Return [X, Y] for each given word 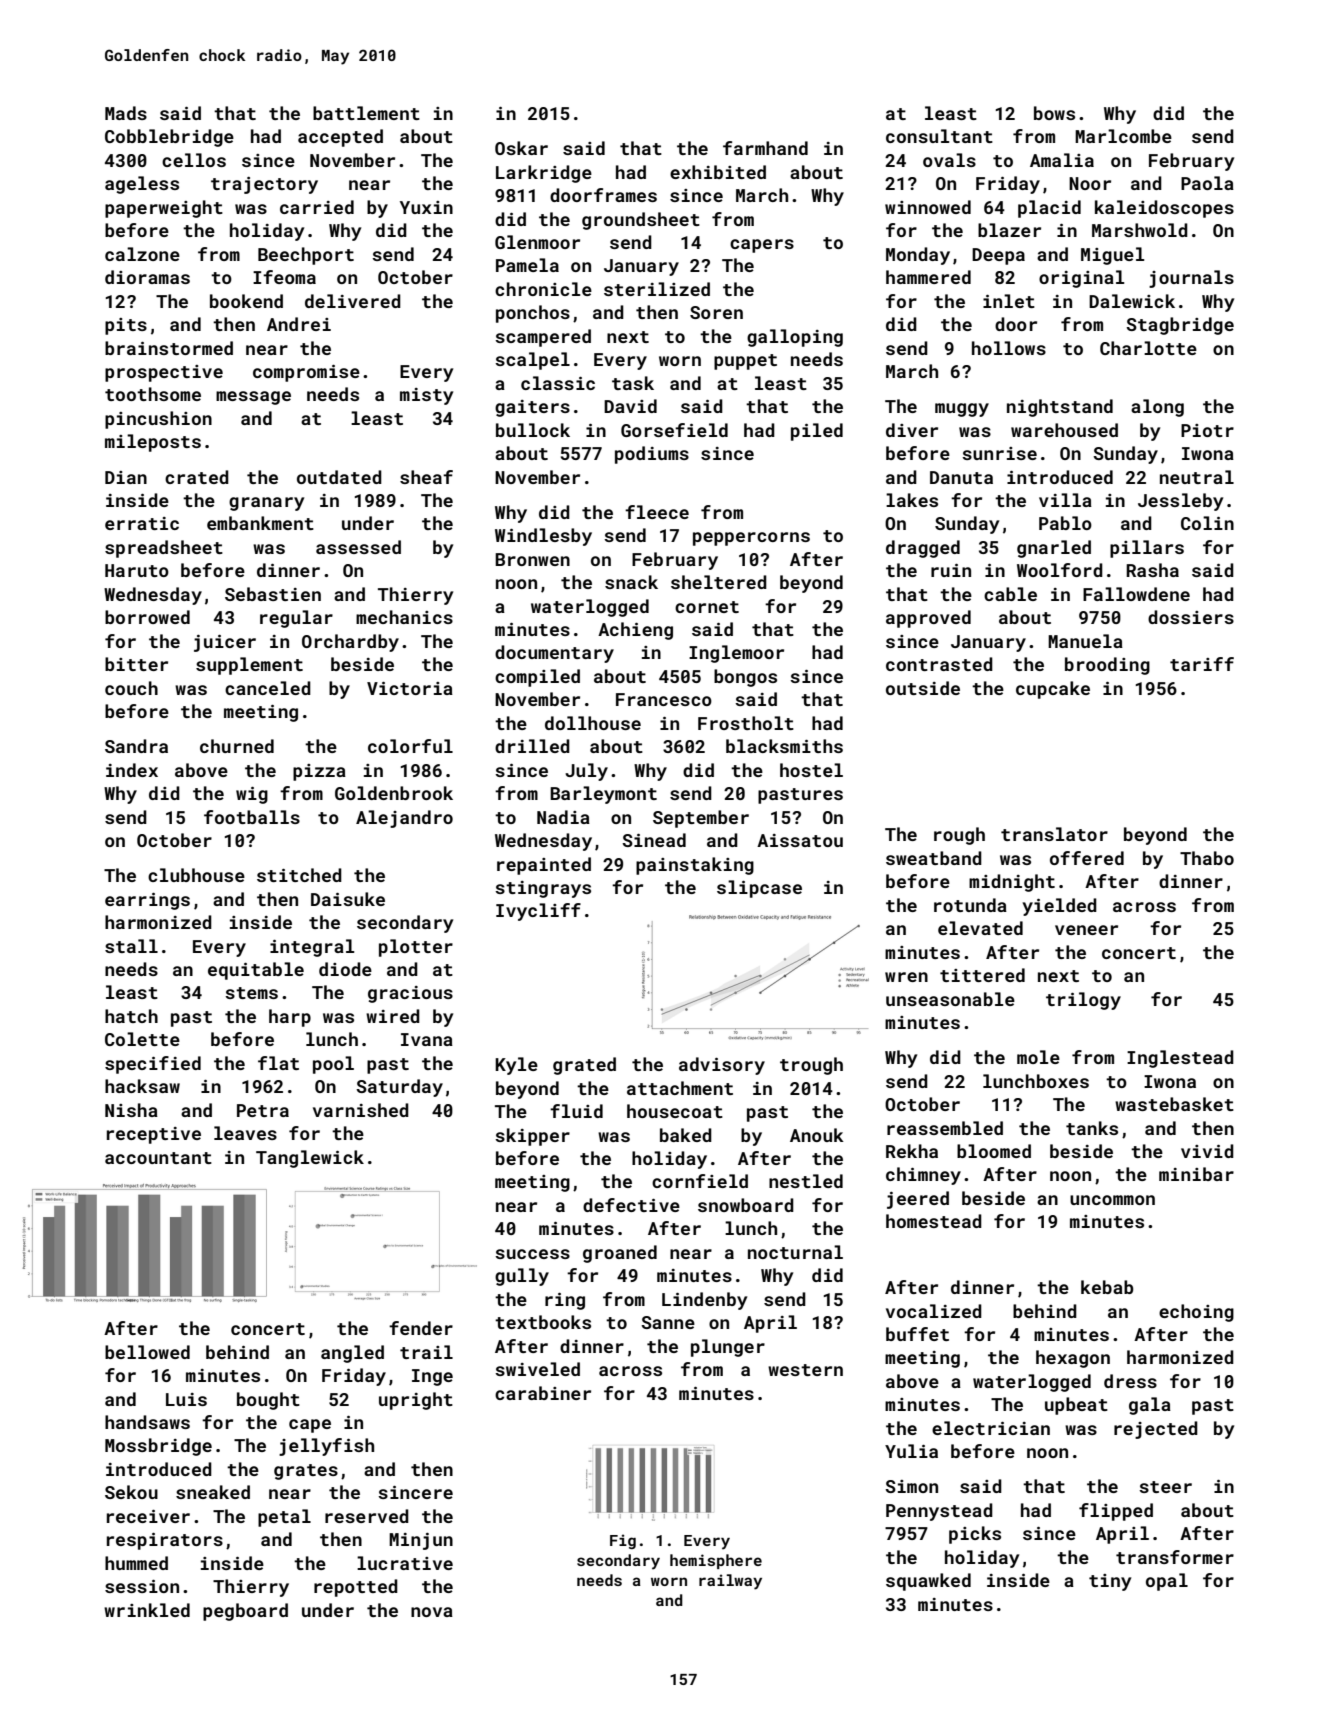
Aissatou [800, 840]
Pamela [527, 265]
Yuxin [426, 207]
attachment [680, 1088]
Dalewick [1132, 301]
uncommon [1112, 1200]
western [805, 1370]
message [253, 398]
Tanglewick [310, 1159]
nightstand [1060, 408]
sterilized [657, 289]
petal [284, 1518]
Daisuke [348, 899]
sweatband [934, 858]
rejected [1156, 1430]
